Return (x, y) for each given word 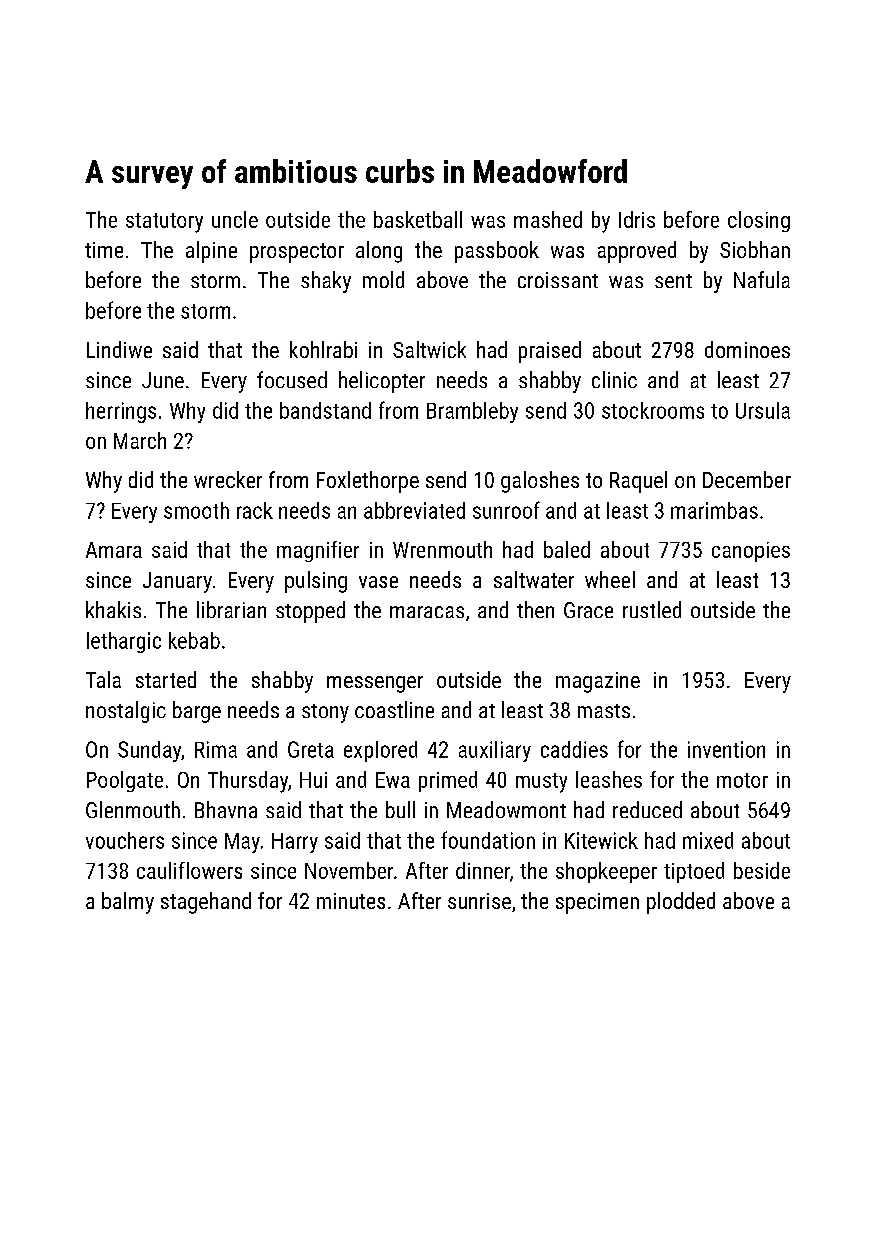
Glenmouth (133, 809)
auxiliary (495, 751)
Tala (103, 679)
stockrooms (653, 410)
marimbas (714, 510)
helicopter (382, 382)
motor (742, 780)
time (104, 250)
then (535, 609)
